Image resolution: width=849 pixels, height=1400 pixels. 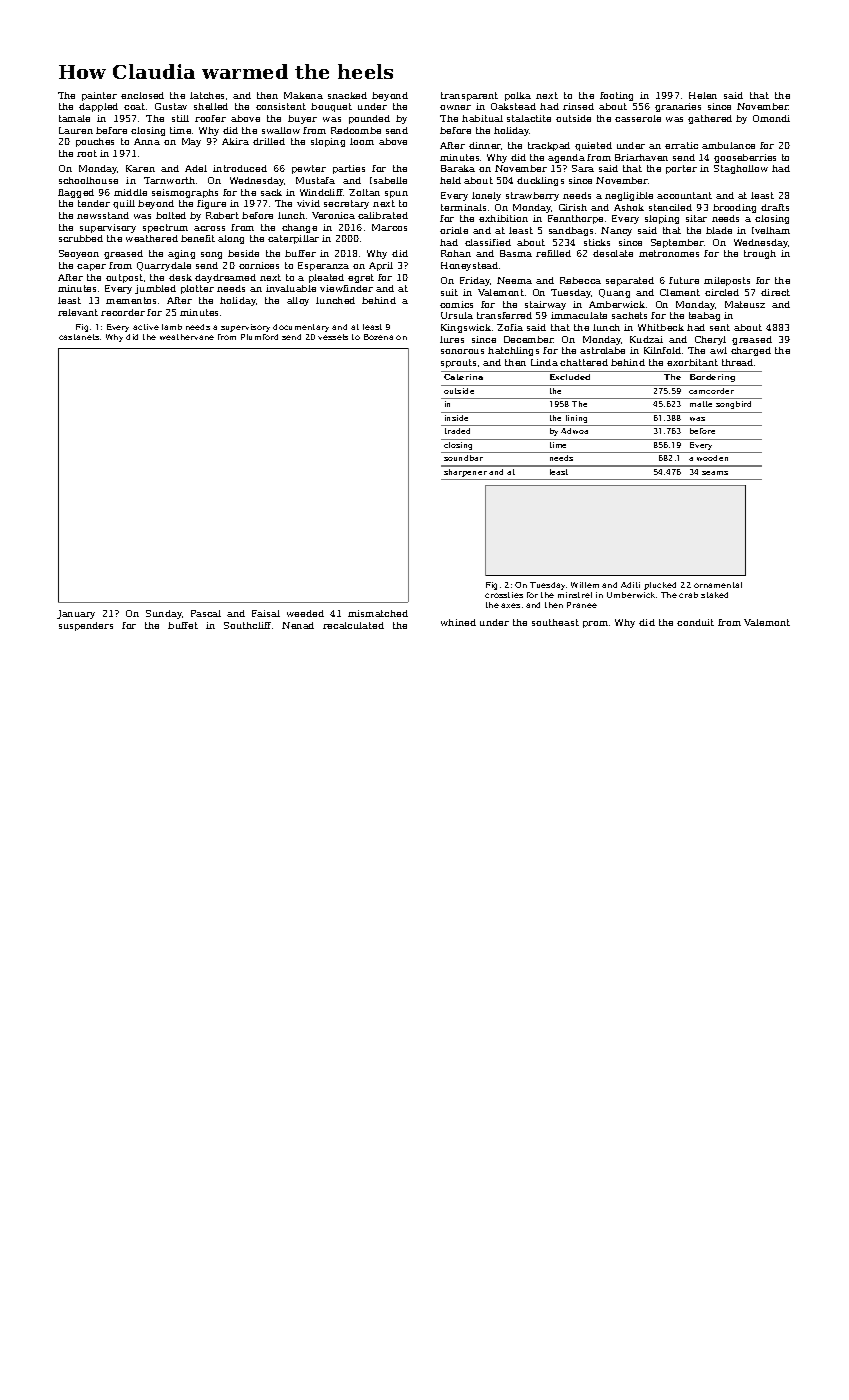 What do you see at coordinates (86, 626) in the screenshot?
I see `suspenders` at bounding box center [86, 626].
